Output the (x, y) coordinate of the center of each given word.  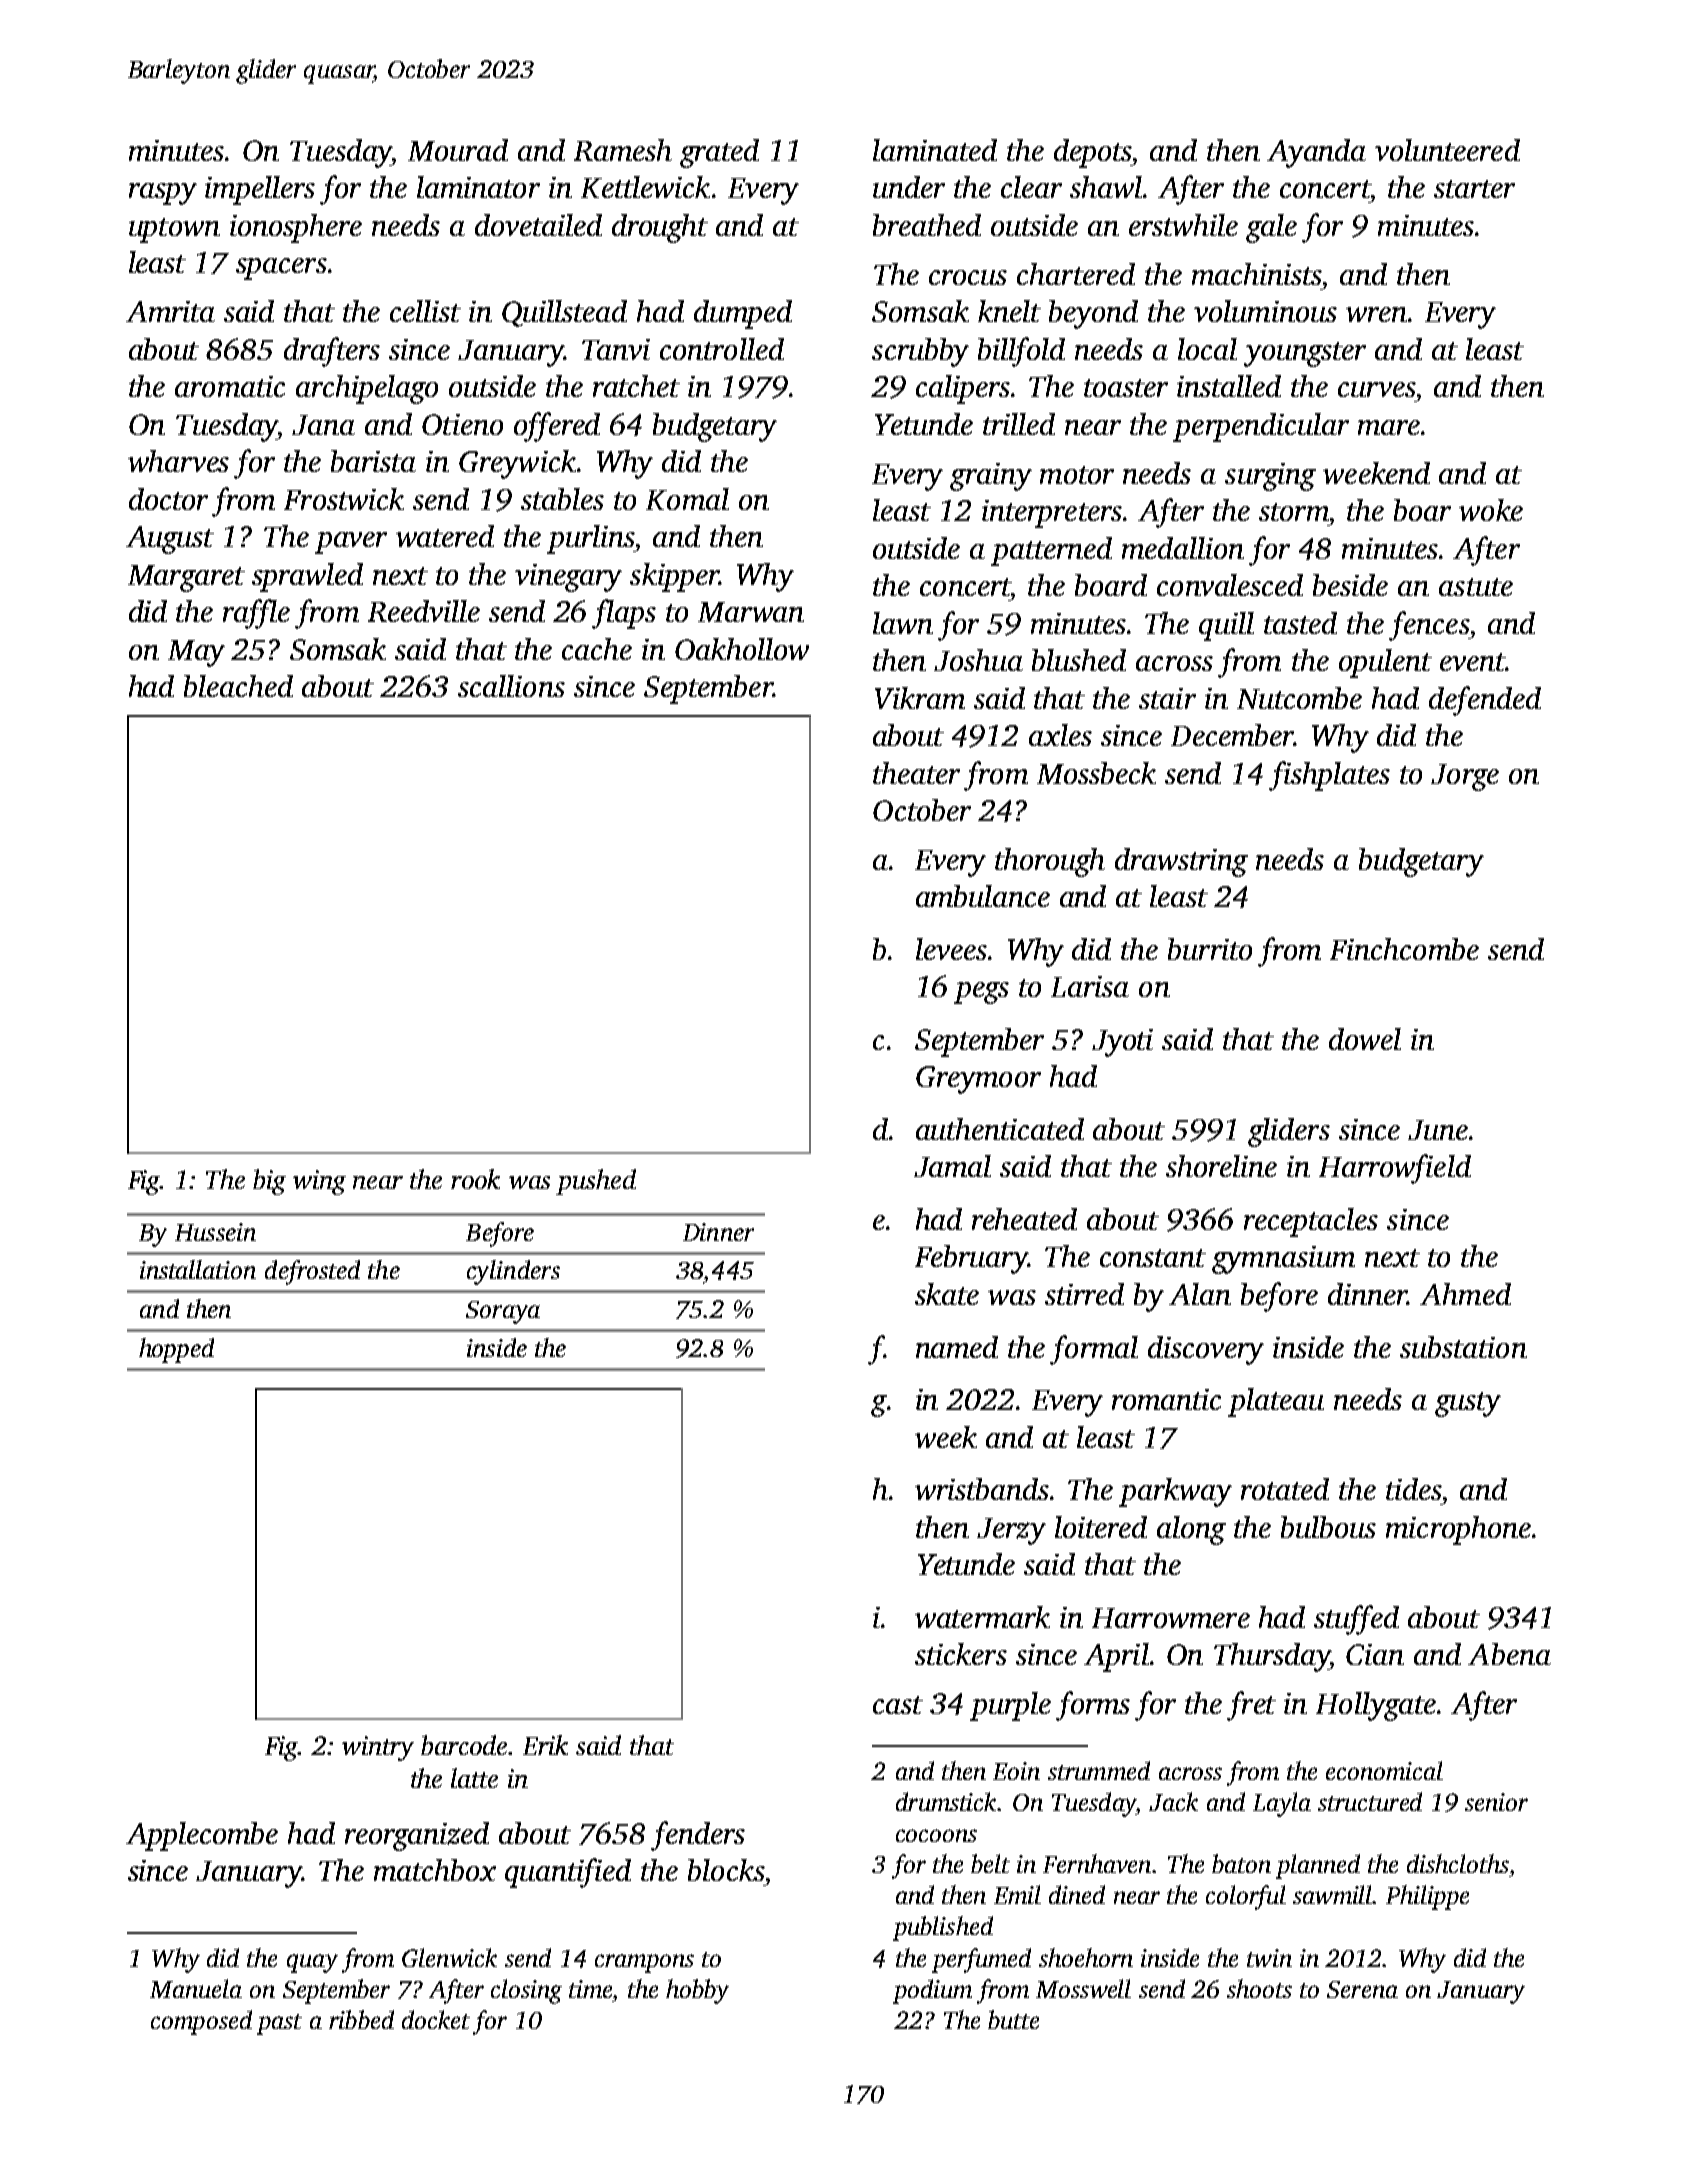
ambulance (983, 896)
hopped (176, 1350)
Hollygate (1376, 1706)
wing (319, 1182)
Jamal (952, 1166)
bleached (238, 686)
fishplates (1329, 776)
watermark (982, 1617)
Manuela (196, 1988)
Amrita (170, 311)
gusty (1468, 1404)
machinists (1256, 274)
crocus (968, 277)
